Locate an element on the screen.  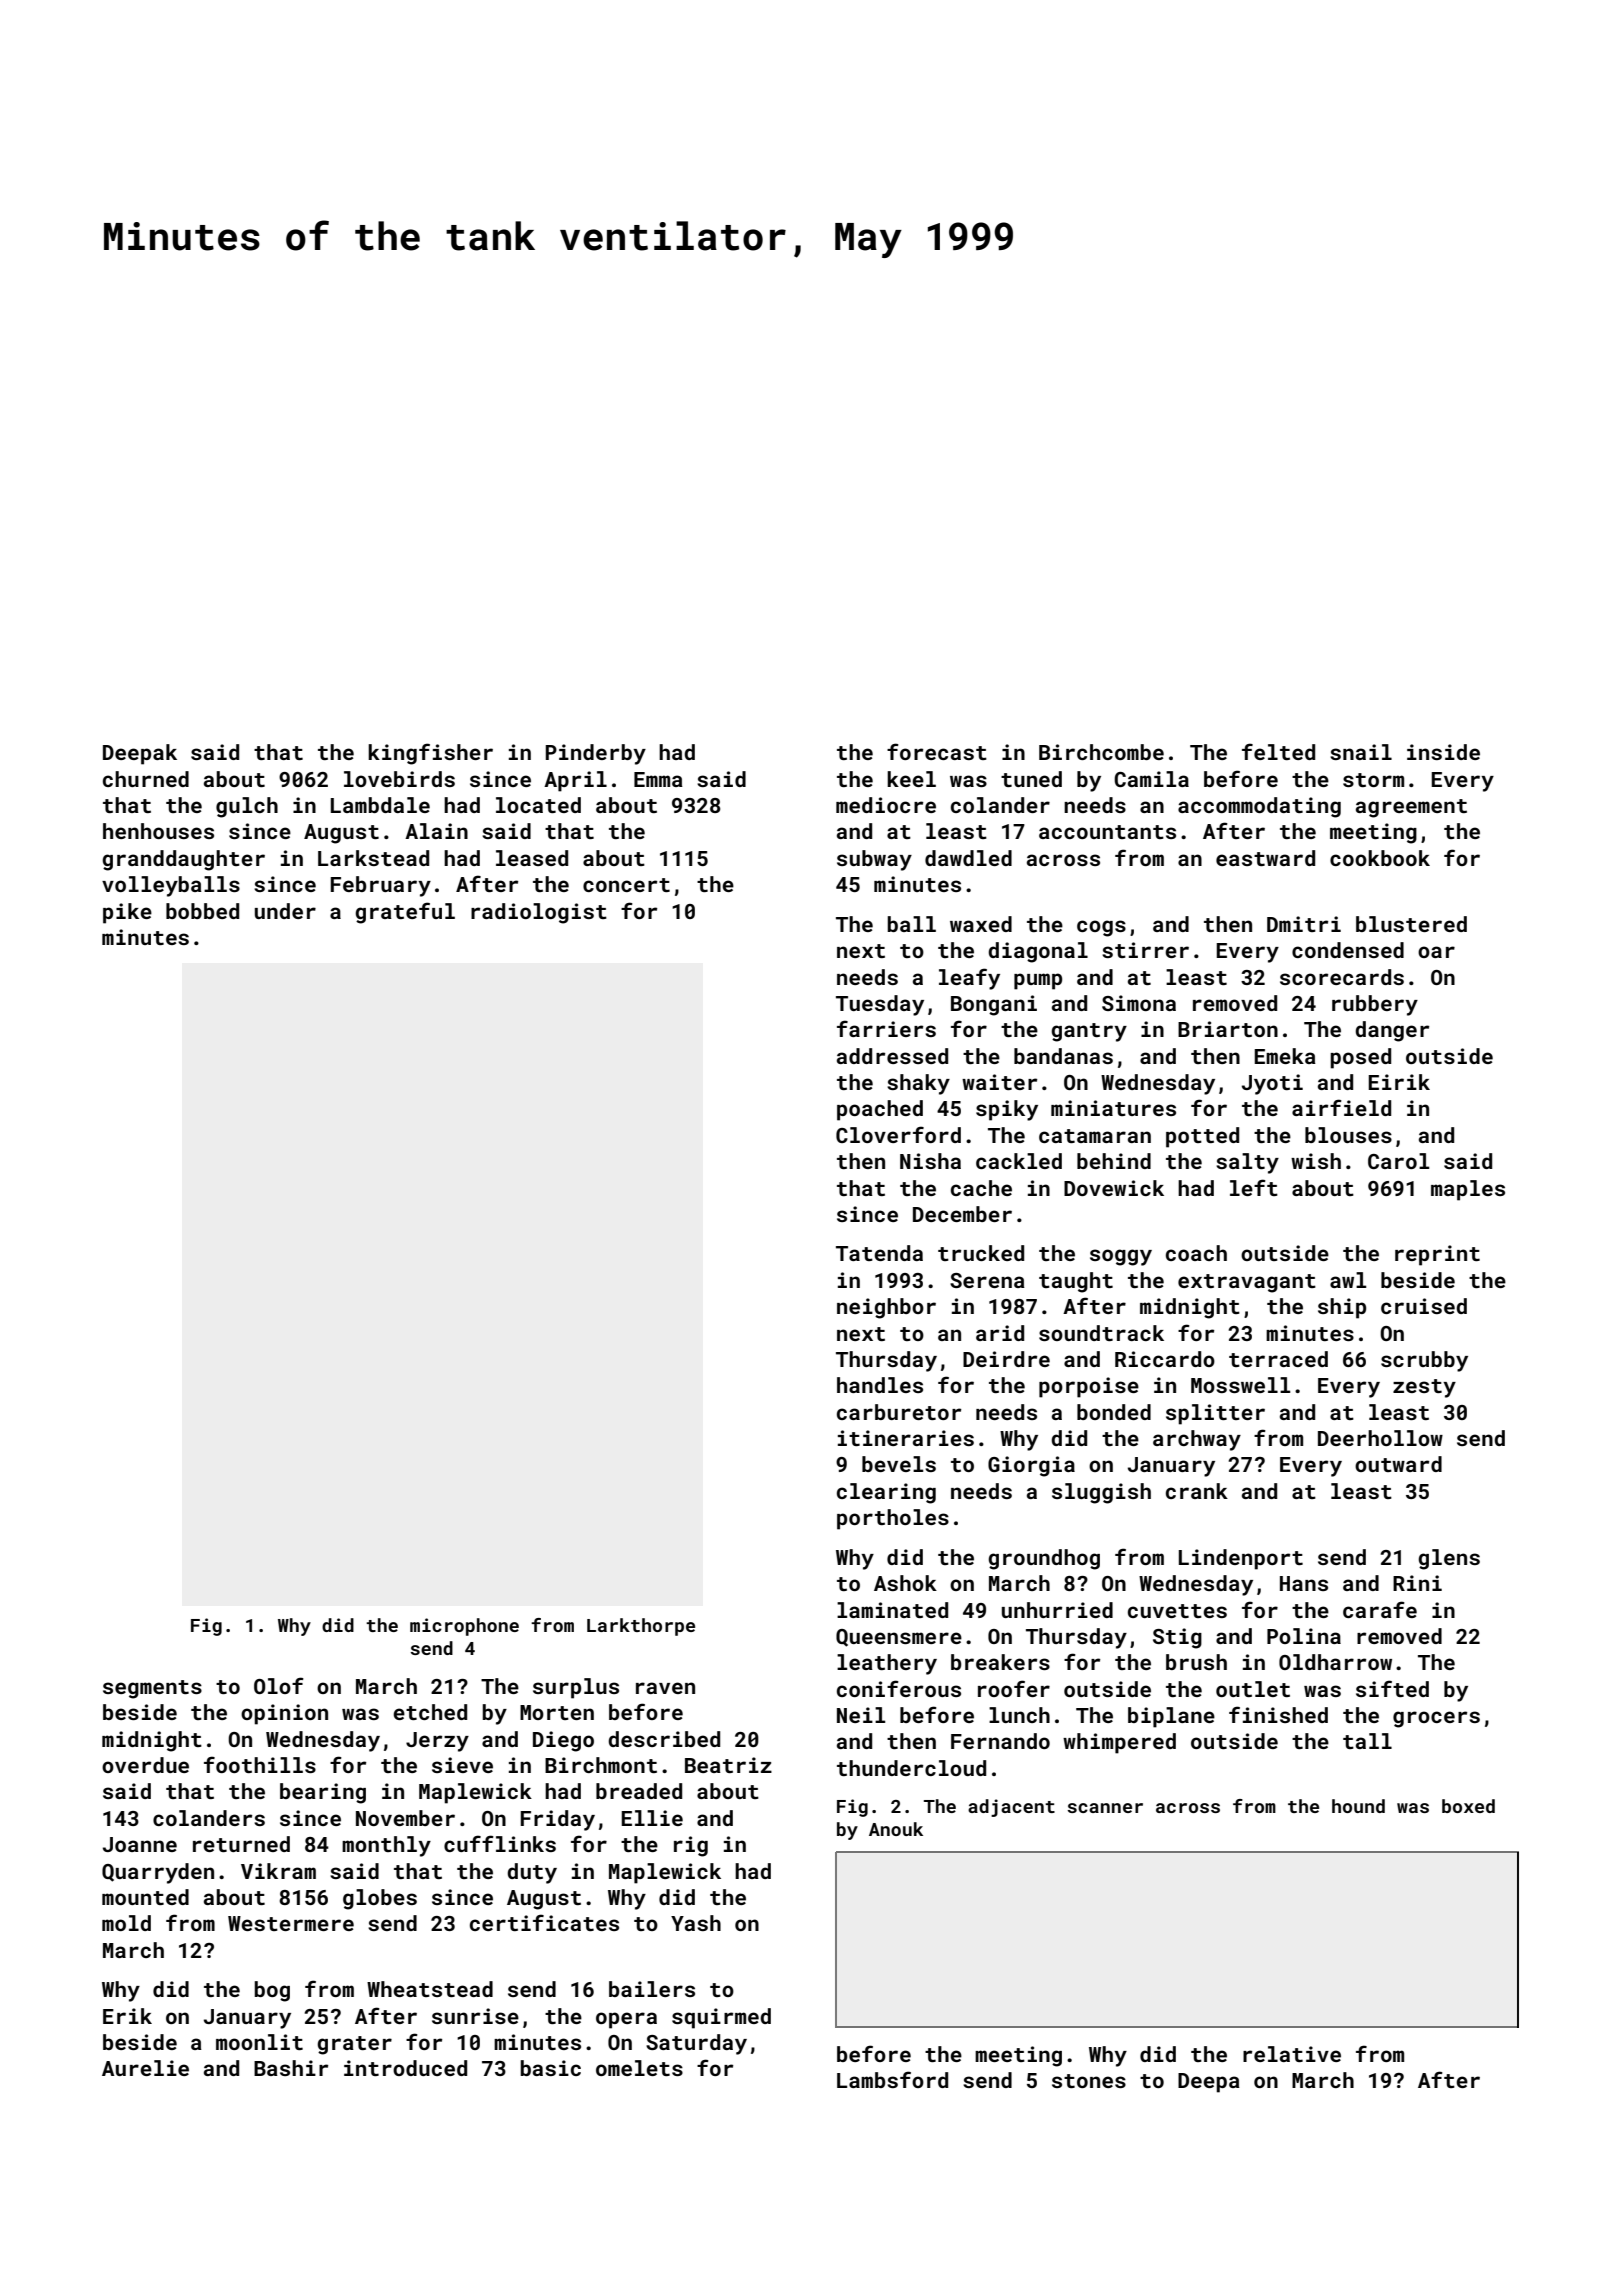
zesty is located at coordinates (1424, 1388).
